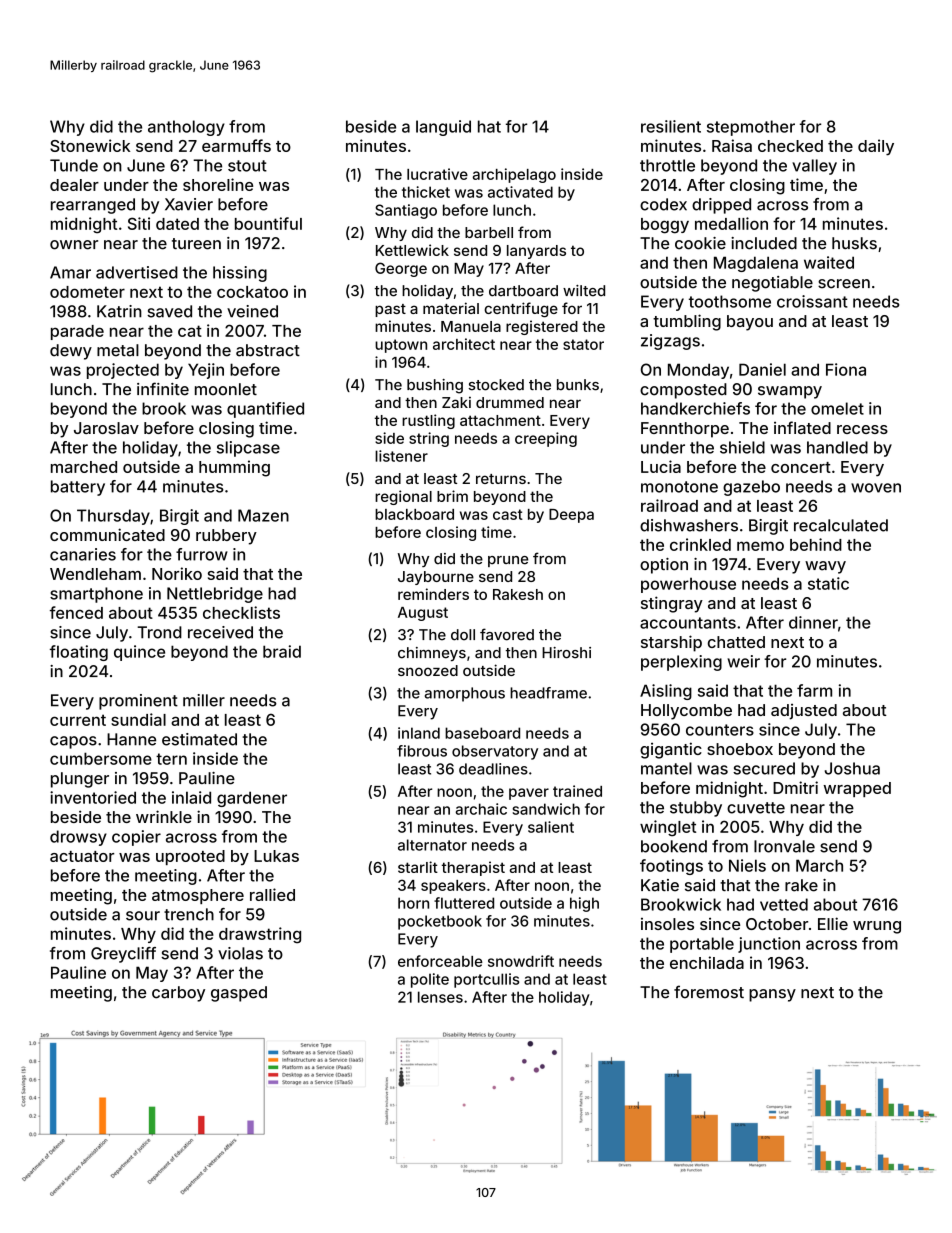 The width and height of the screenshot is (952, 1233). I want to click on parade, so click(77, 332).
